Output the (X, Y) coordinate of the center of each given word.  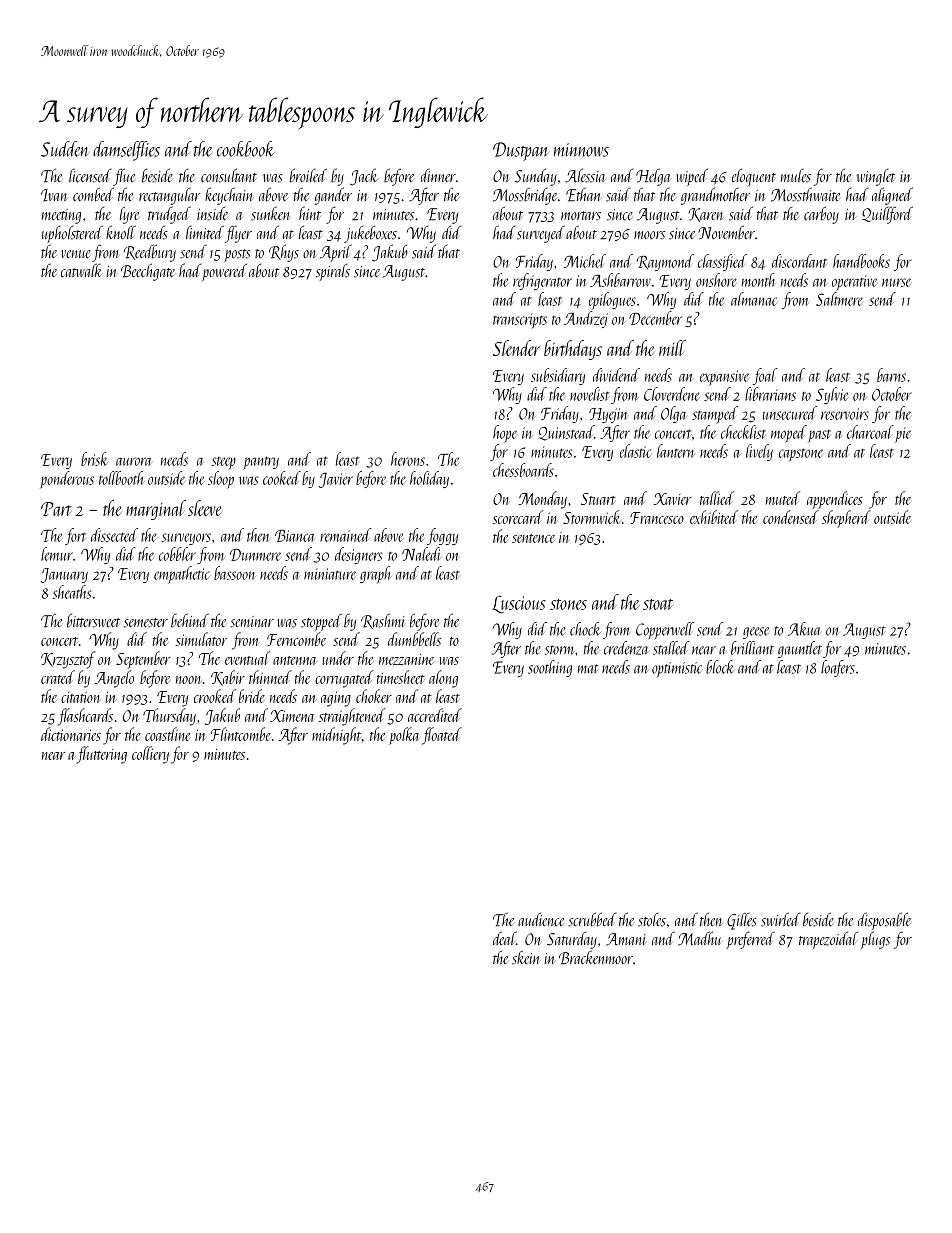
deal (504, 938)
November (726, 232)
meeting (61, 216)
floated (442, 736)
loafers (838, 668)
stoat (658, 604)
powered (224, 272)
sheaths (72, 592)
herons (408, 459)
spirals (333, 272)
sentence (533, 538)
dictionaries (71, 734)
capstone (801, 455)
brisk (94, 459)
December (655, 318)
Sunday (535, 177)
